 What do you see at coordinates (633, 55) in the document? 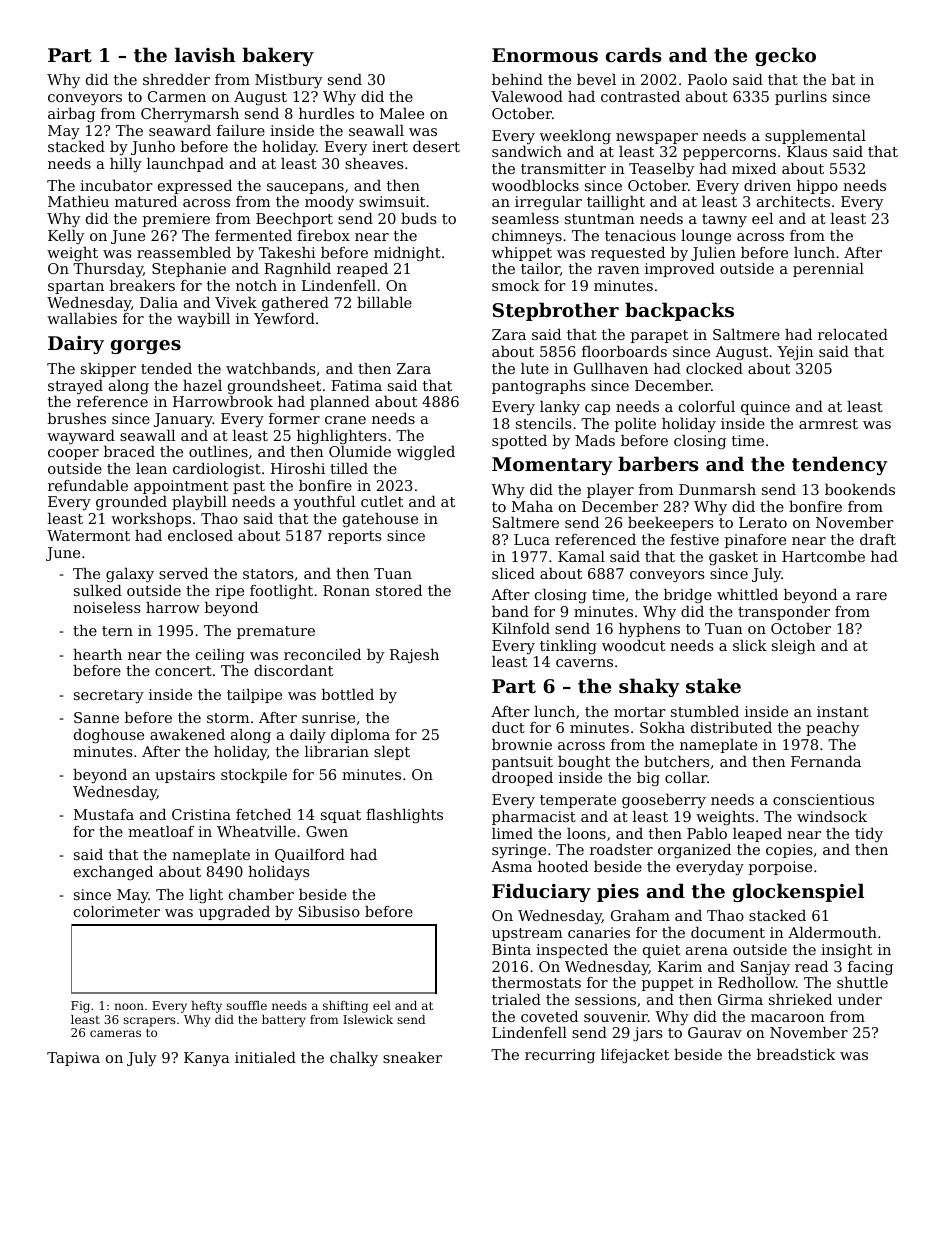
I see `cards` at bounding box center [633, 55].
